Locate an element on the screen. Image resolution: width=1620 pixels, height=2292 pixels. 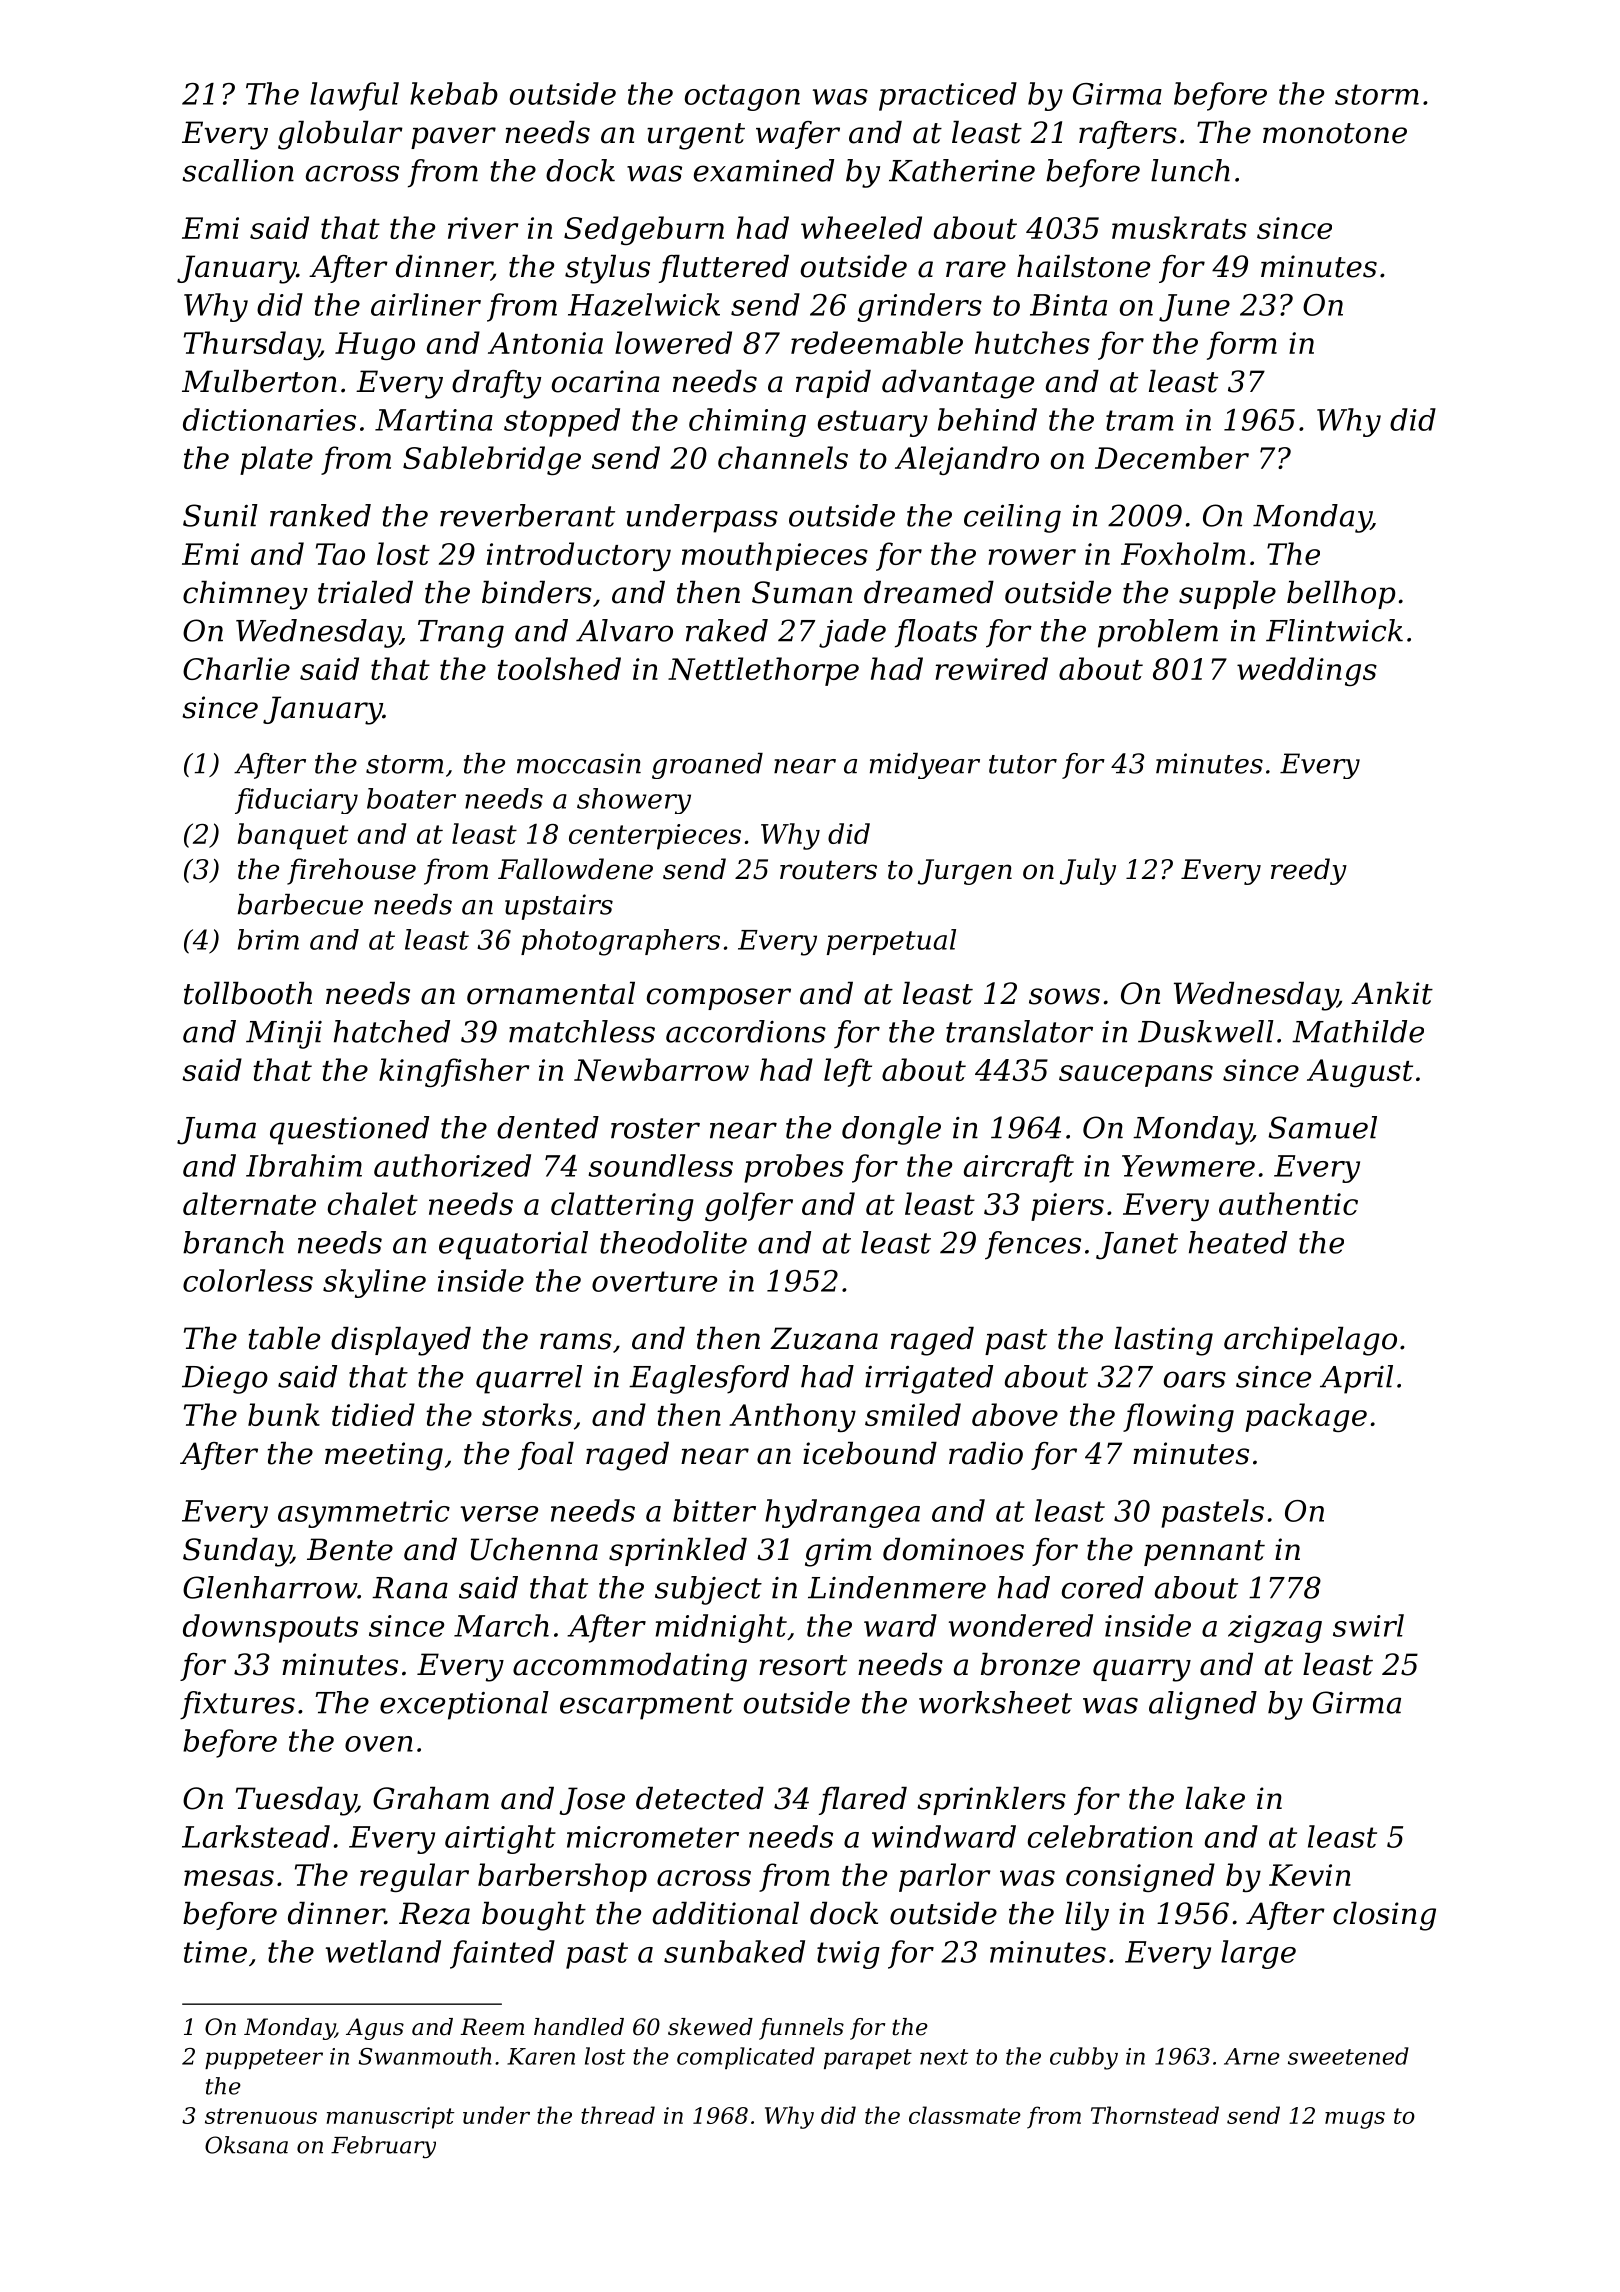
practiced is located at coordinates (948, 96).
